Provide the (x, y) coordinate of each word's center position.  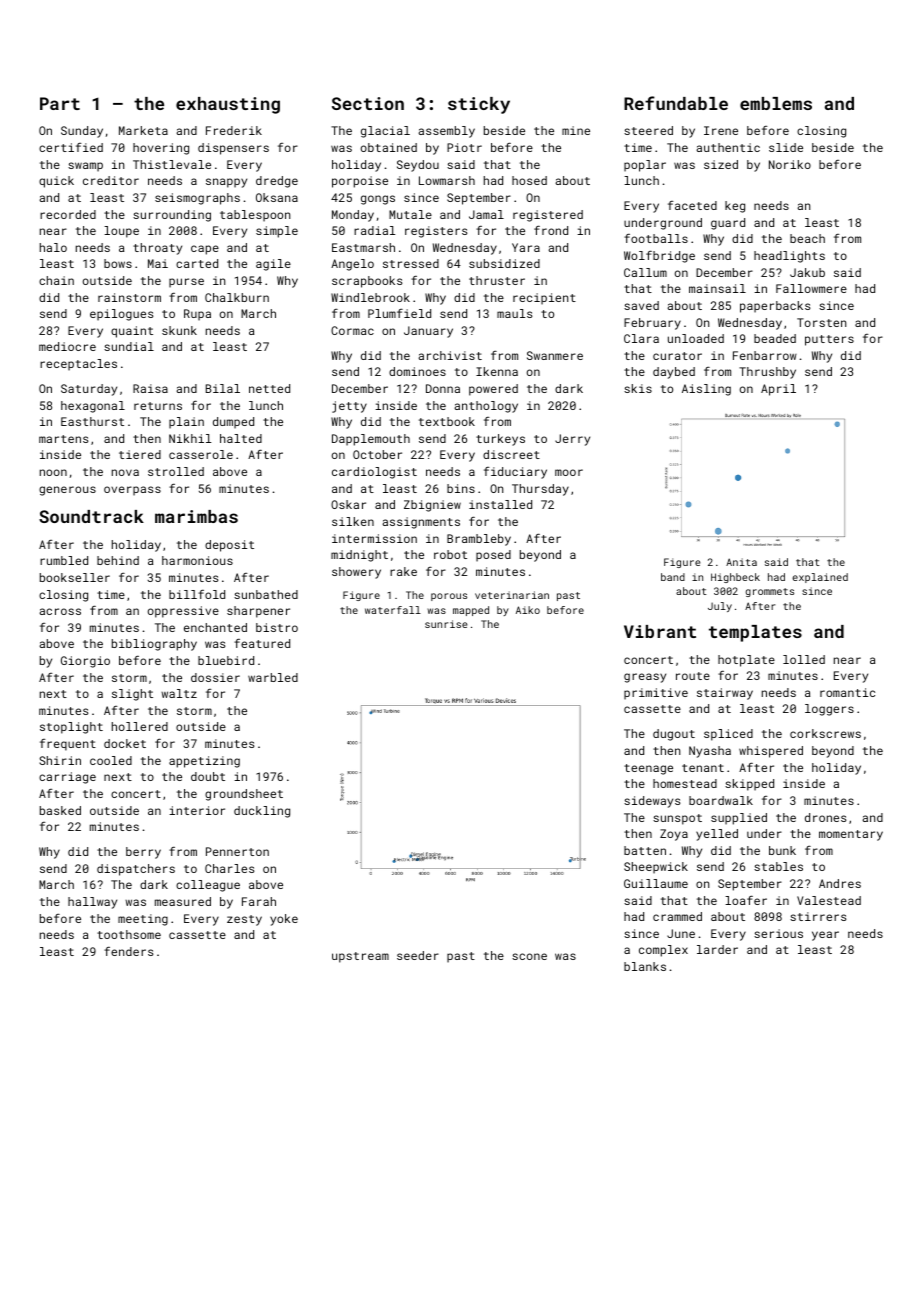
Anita (741, 562)
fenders (128, 951)
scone (529, 956)
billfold (197, 594)
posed (493, 556)
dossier (215, 677)
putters (829, 340)
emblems (776, 103)
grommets (770, 592)
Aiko (528, 610)
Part (60, 103)
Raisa (150, 388)
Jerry (572, 440)
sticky (479, 105)
